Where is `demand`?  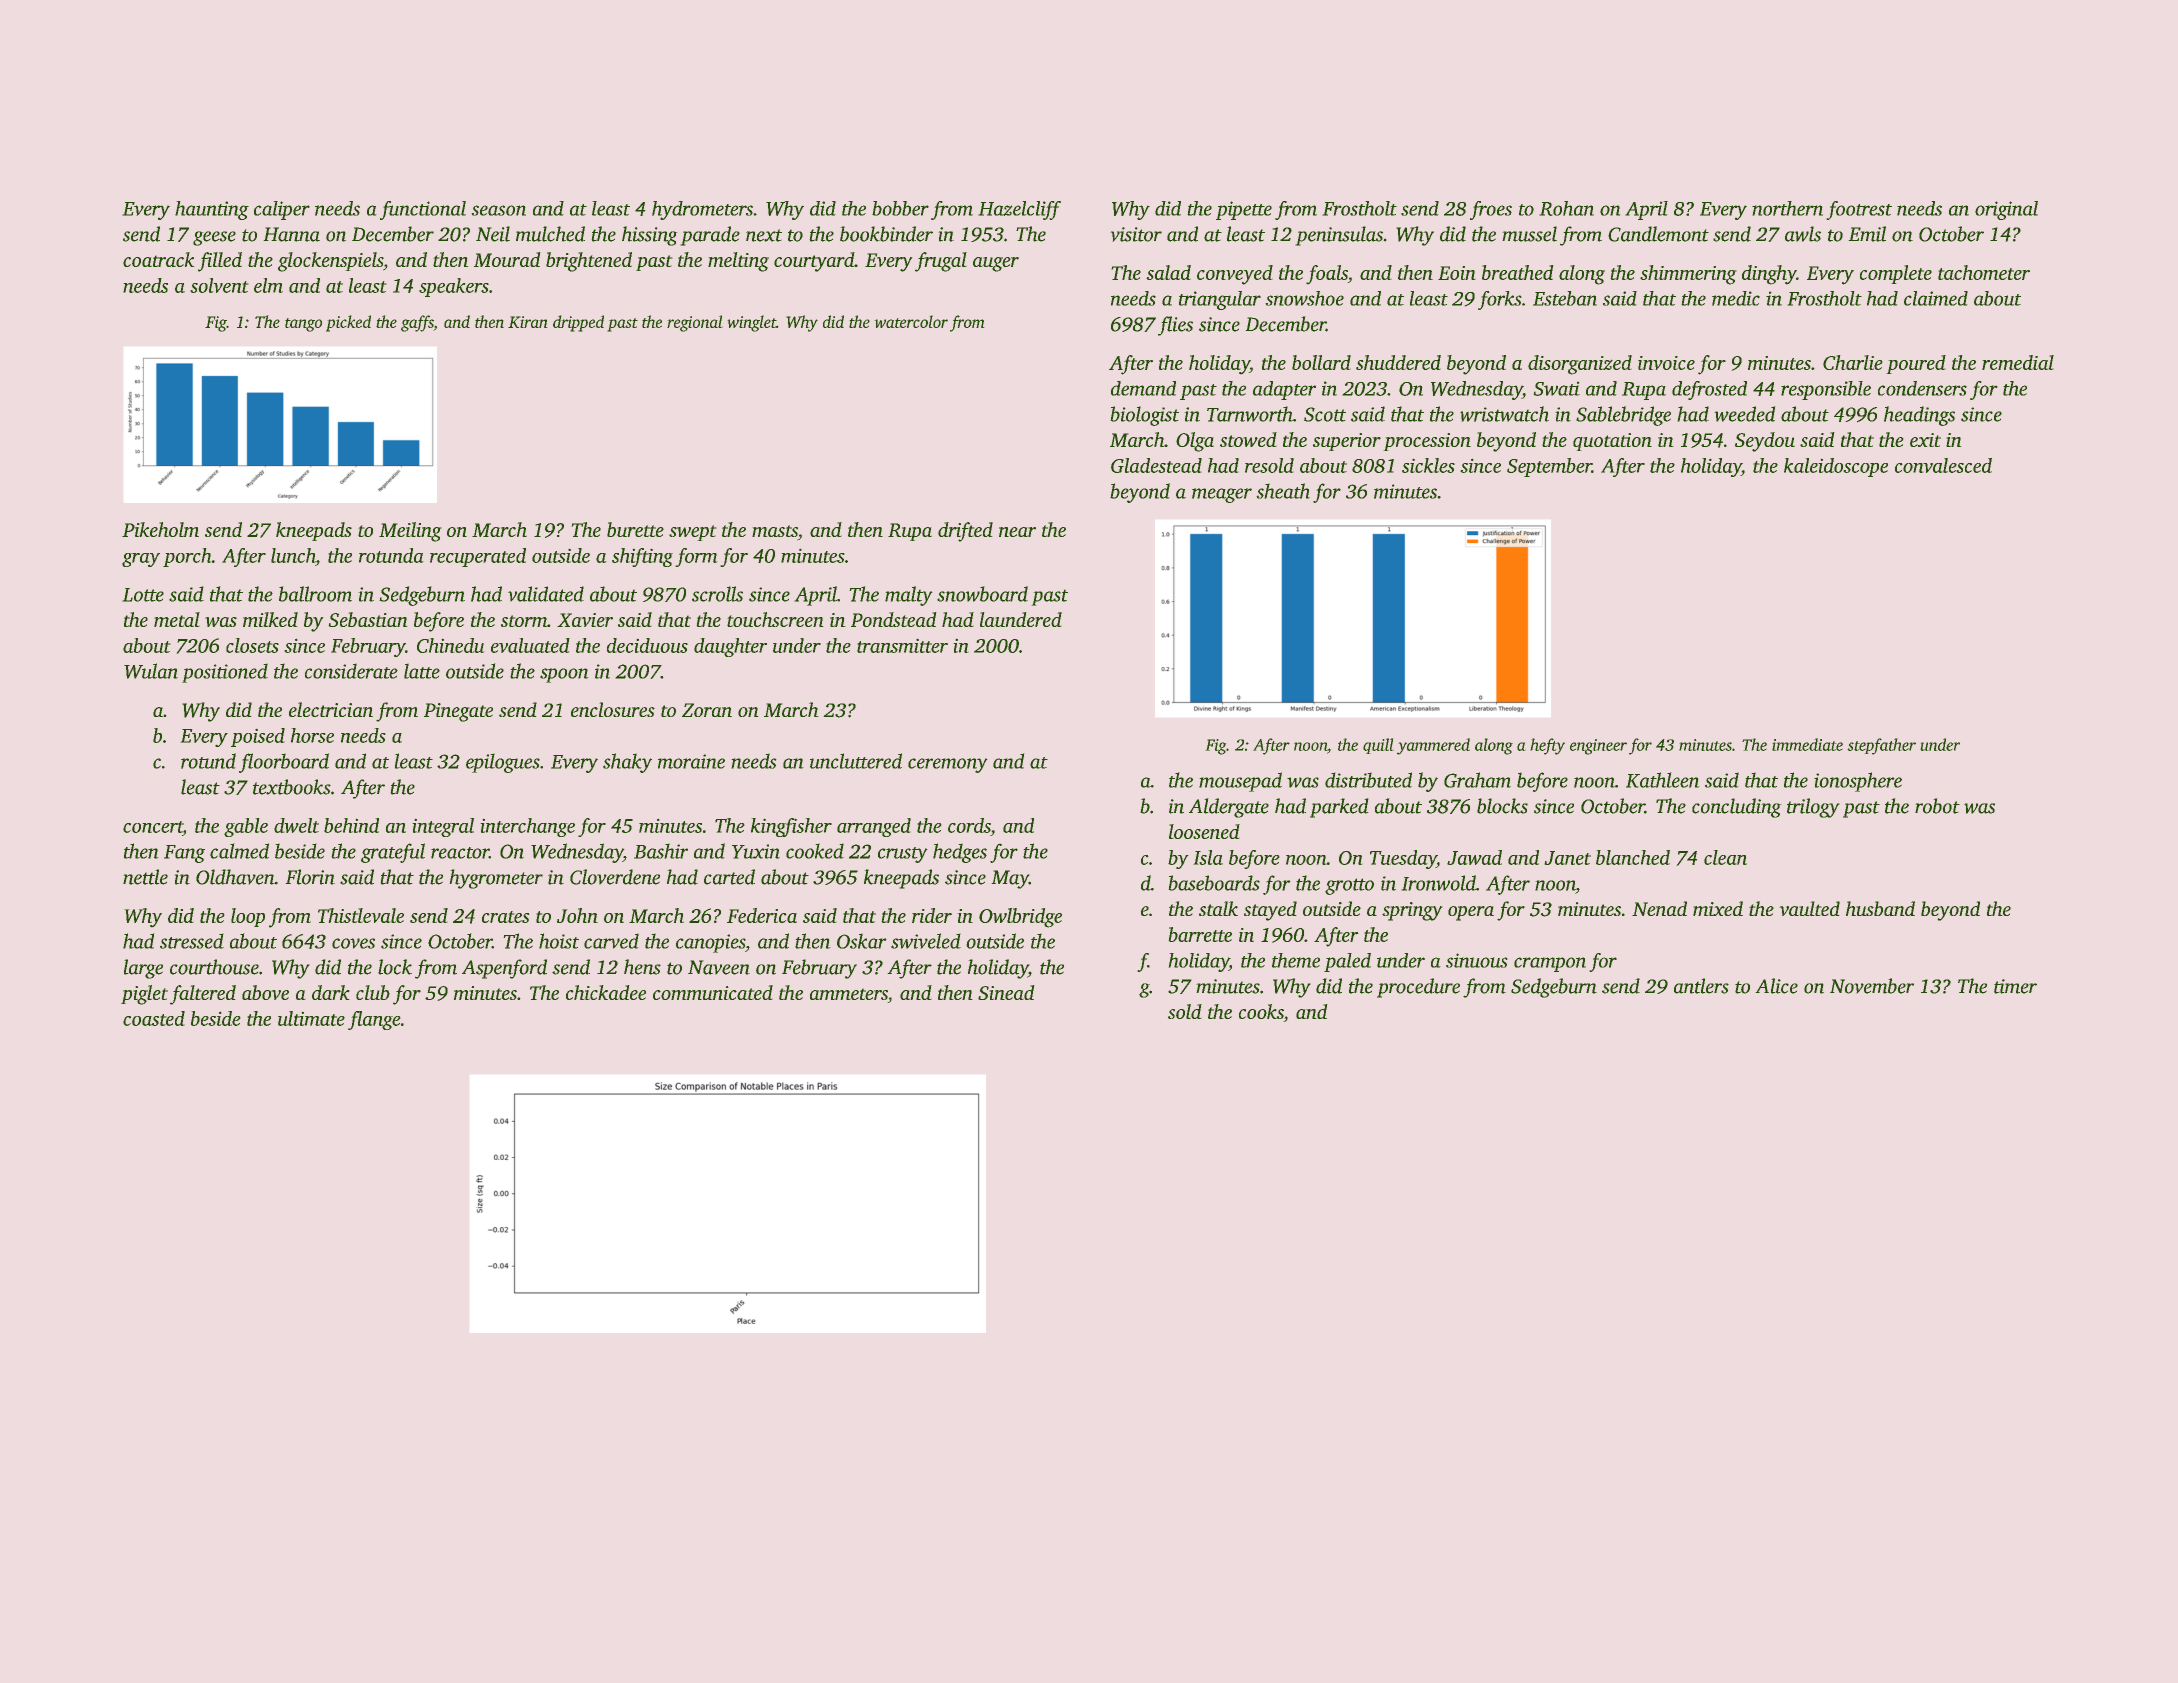 demand is located at coordinates (1143, 388).
